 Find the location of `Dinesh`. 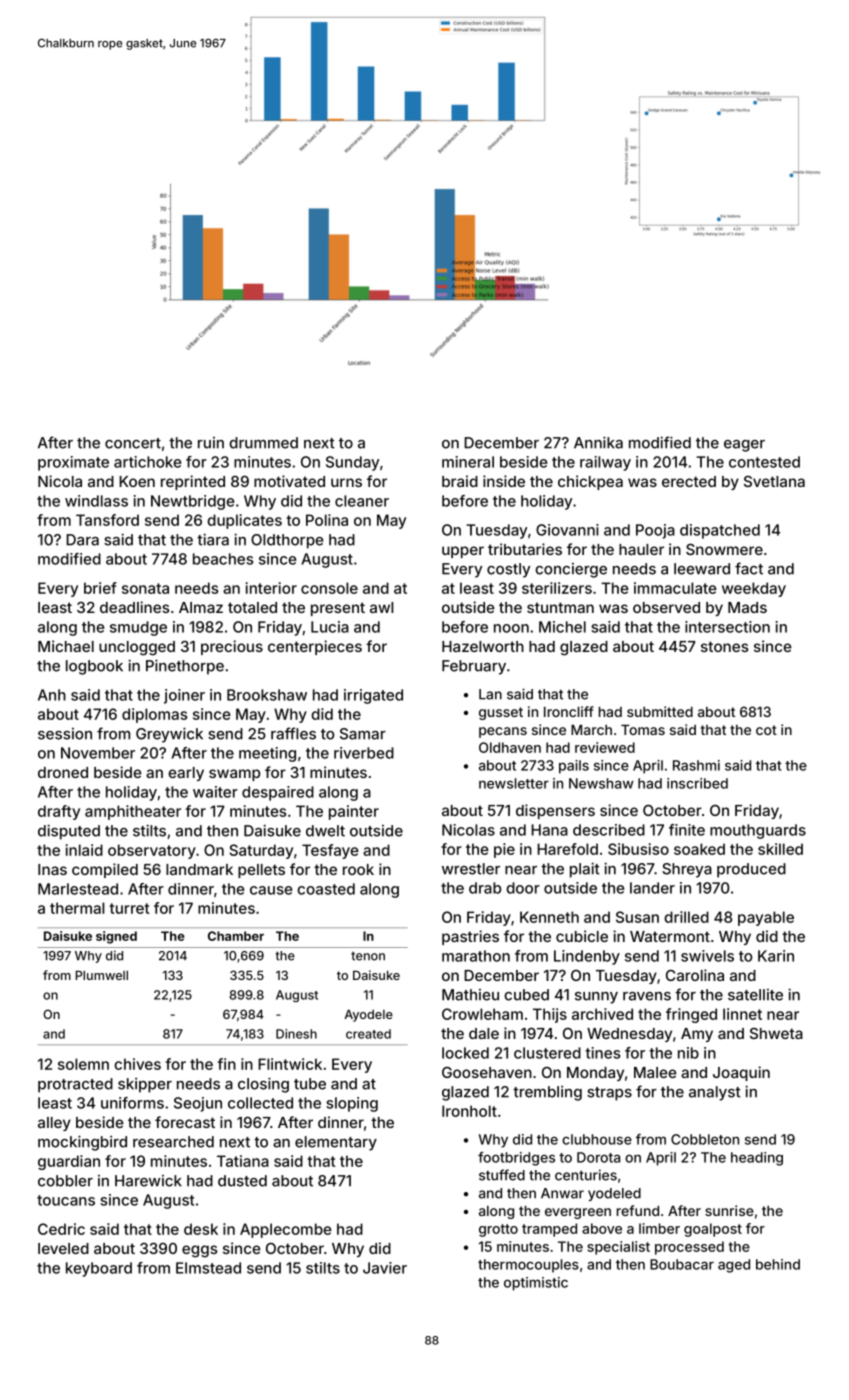

Dinesh is located at coordinates (296, 1034).
